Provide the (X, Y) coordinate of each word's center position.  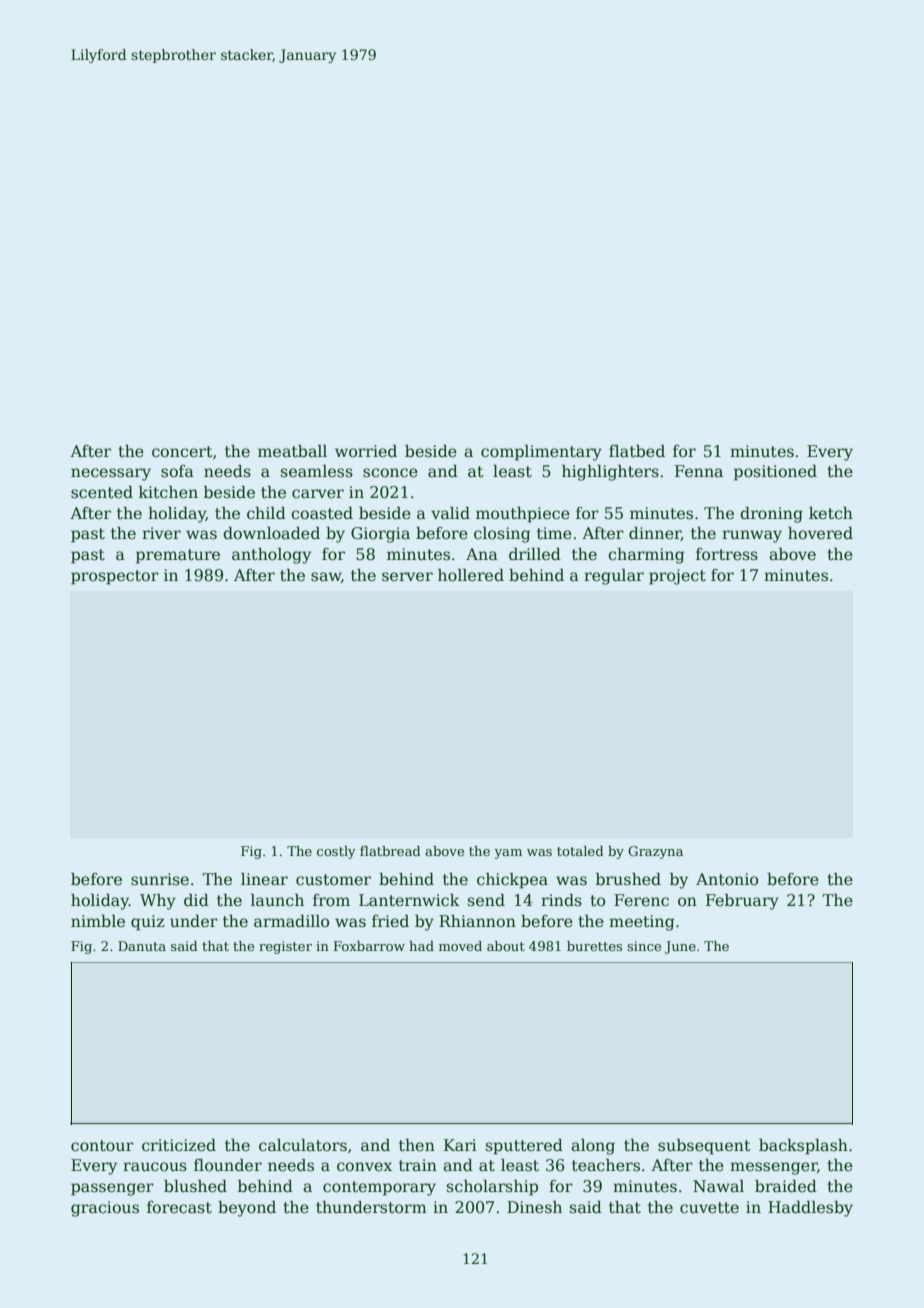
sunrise (160, 879)
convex (364, 1166)
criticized (179, 1145)
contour (102, 1146)
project (677, 577)
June (680, 947)
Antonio (727, 879)
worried (366, 451)
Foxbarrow (369, 946)
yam (508, 854)
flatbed (637, 451)
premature (178, 556)
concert (182, 451)
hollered (471, 575)
